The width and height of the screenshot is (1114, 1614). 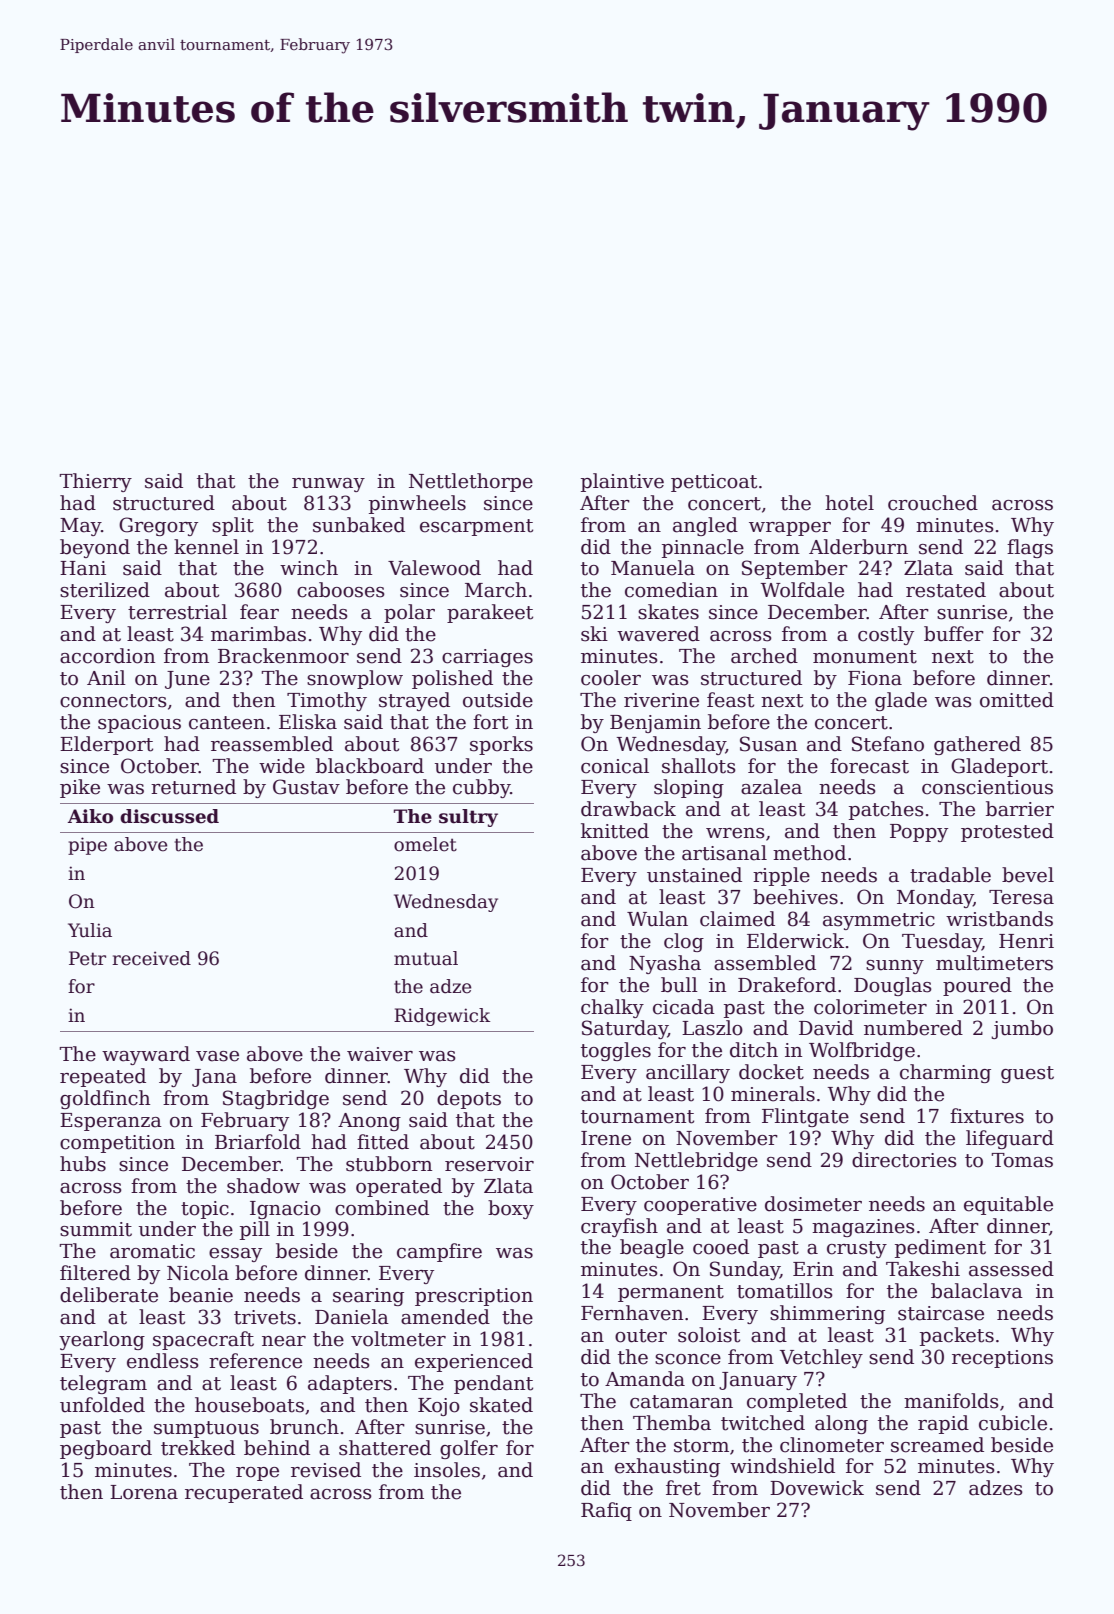 I want to click on Fernhaven, so click(x=632, y=1313).
